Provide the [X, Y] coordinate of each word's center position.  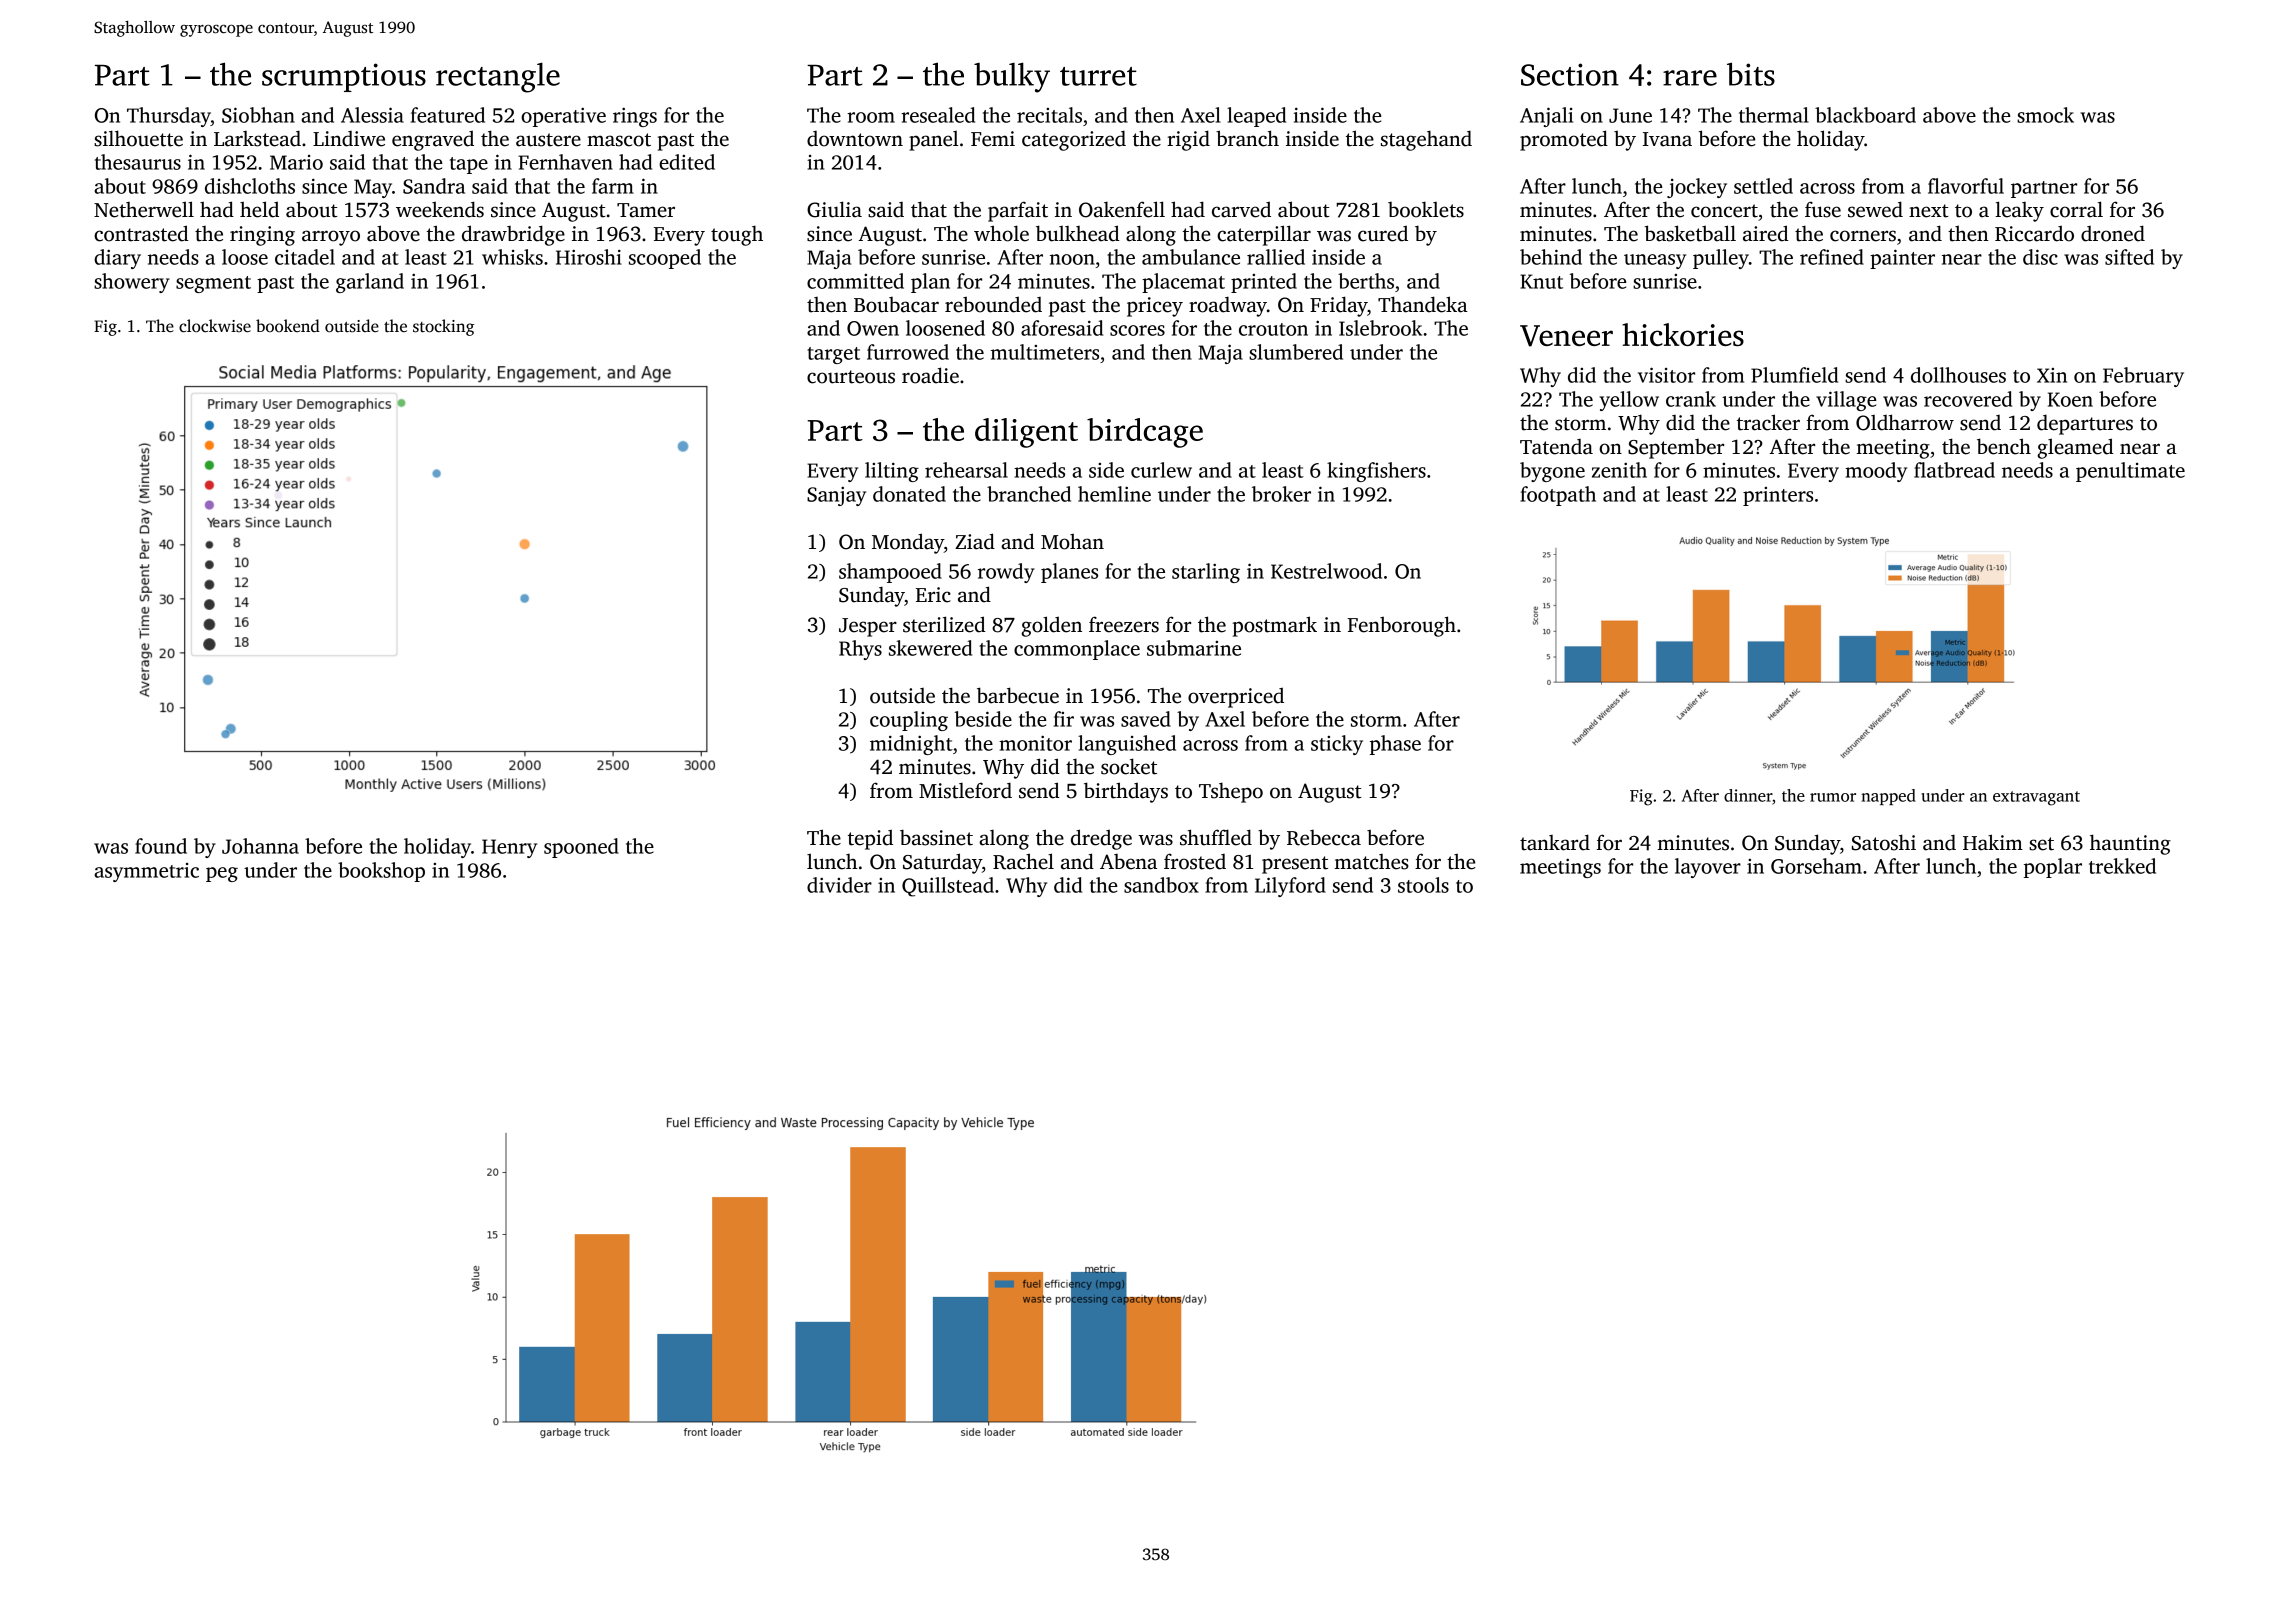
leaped [1256, 117]
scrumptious [344, 77]
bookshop [381, 872]
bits [1751, 74]
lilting [892, 472]
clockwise [215, 326]
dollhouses [1958, 375]
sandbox [1161, 885]
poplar [2053, 868]
